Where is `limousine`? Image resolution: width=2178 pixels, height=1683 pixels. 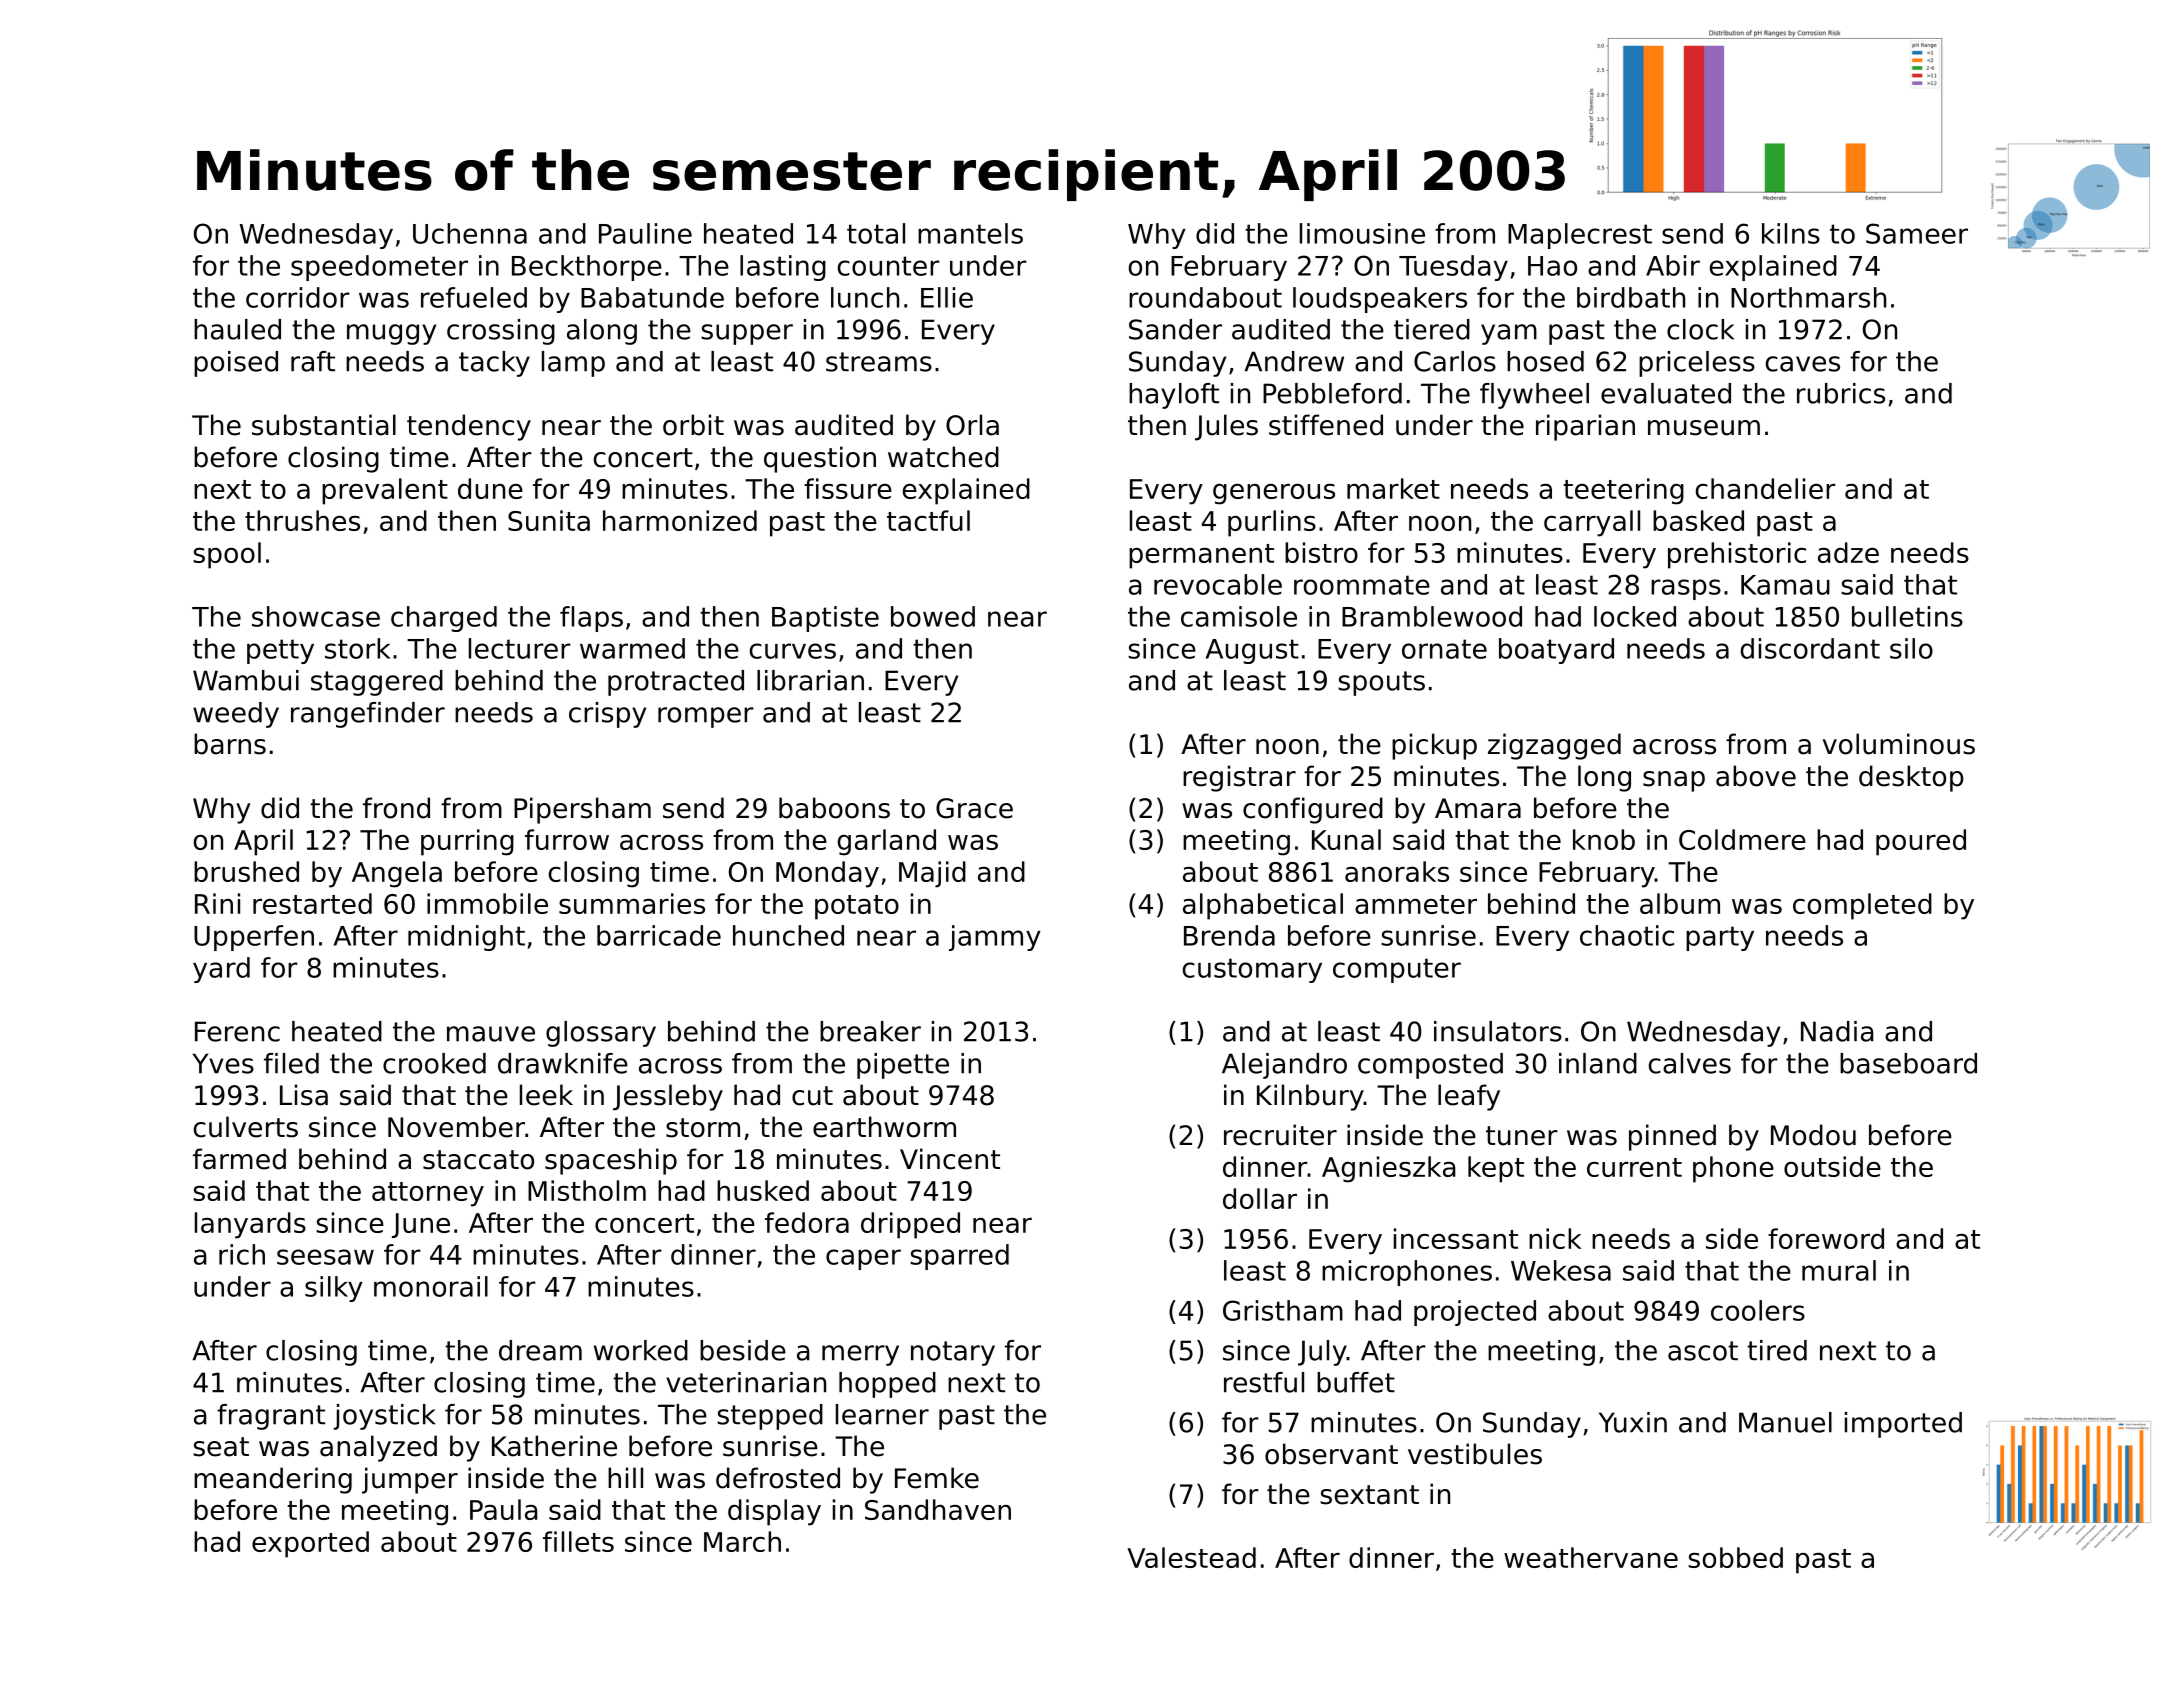 limousine is located at coordinates (1362, 233).
